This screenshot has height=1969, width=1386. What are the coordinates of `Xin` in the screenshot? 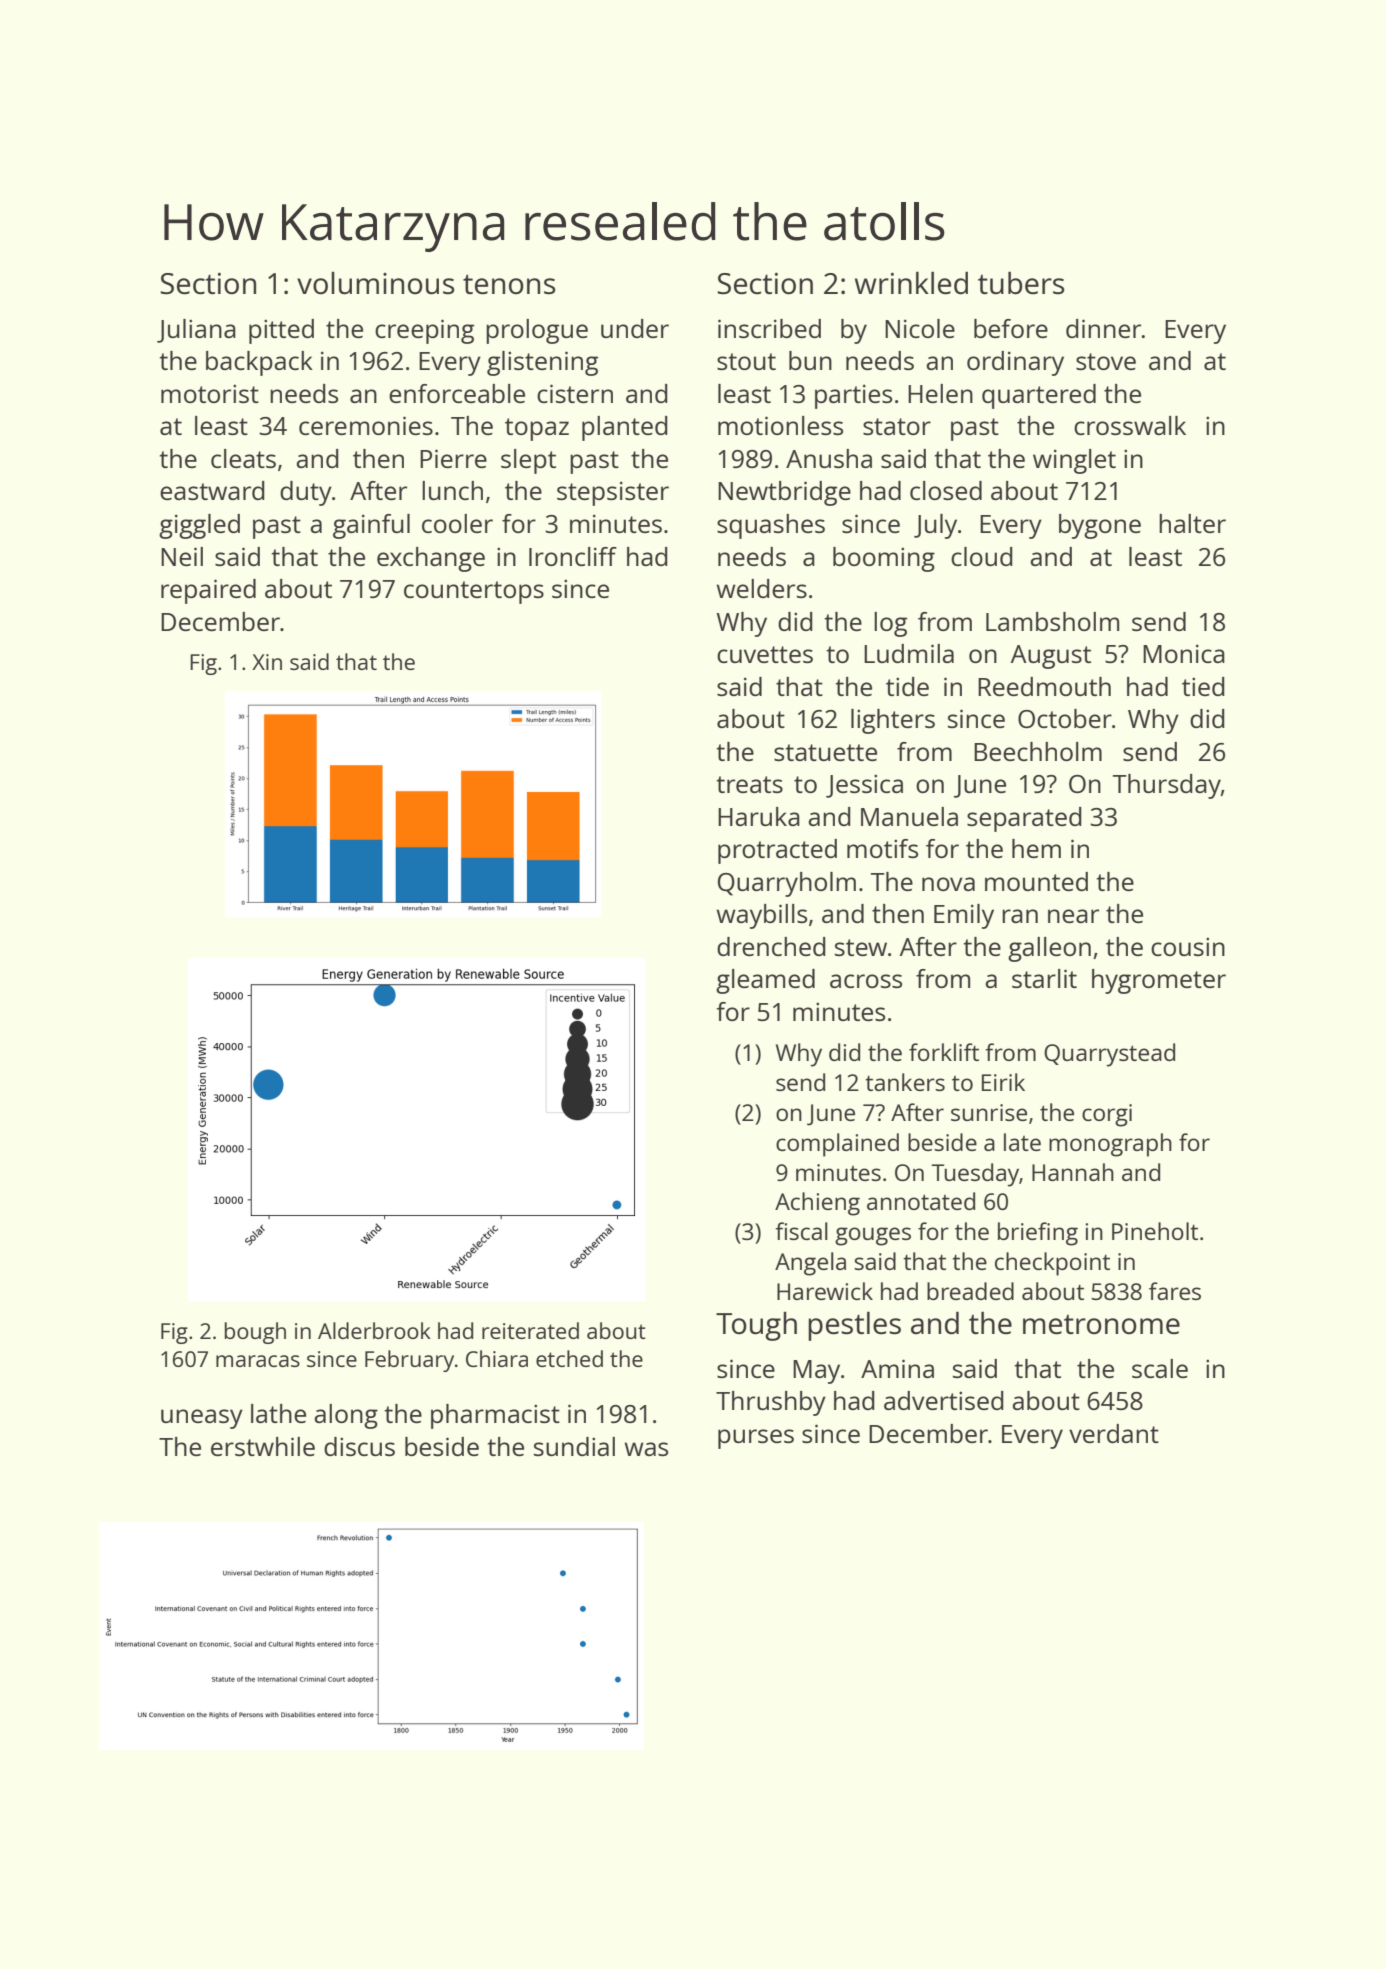 It's located at (267, 662).
